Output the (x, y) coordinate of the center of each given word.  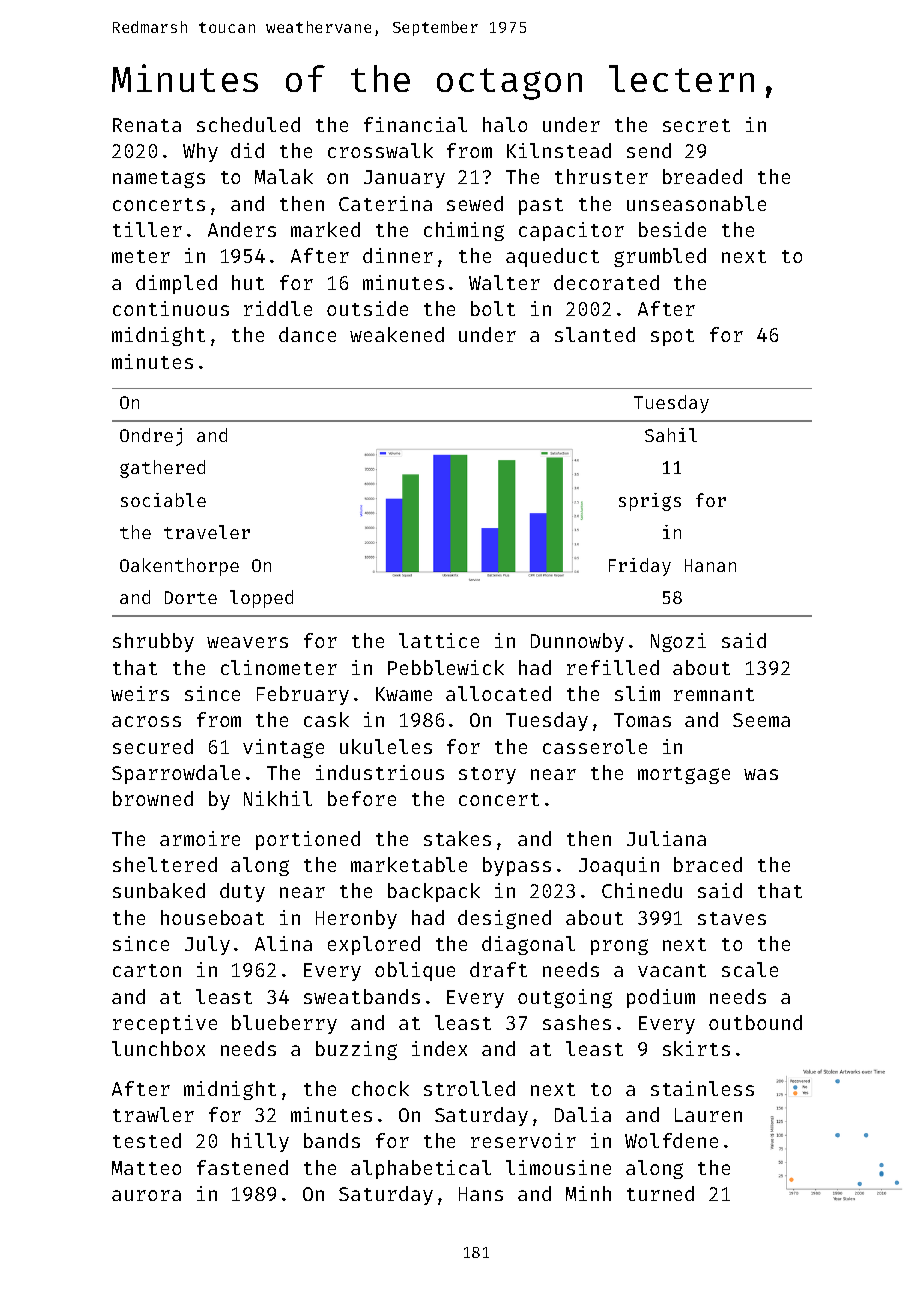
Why (200, 152)
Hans (481, 1194)
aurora (146, 1195)
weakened (397, 334)
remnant (714, 694)
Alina (283, 943)
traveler (207, 532)
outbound (755, 1022)
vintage (283, 748)
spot (672, 337)
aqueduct (552, 257)
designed (504, 919)
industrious (380, 772)
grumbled (660, 257)
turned (660, 1193)
